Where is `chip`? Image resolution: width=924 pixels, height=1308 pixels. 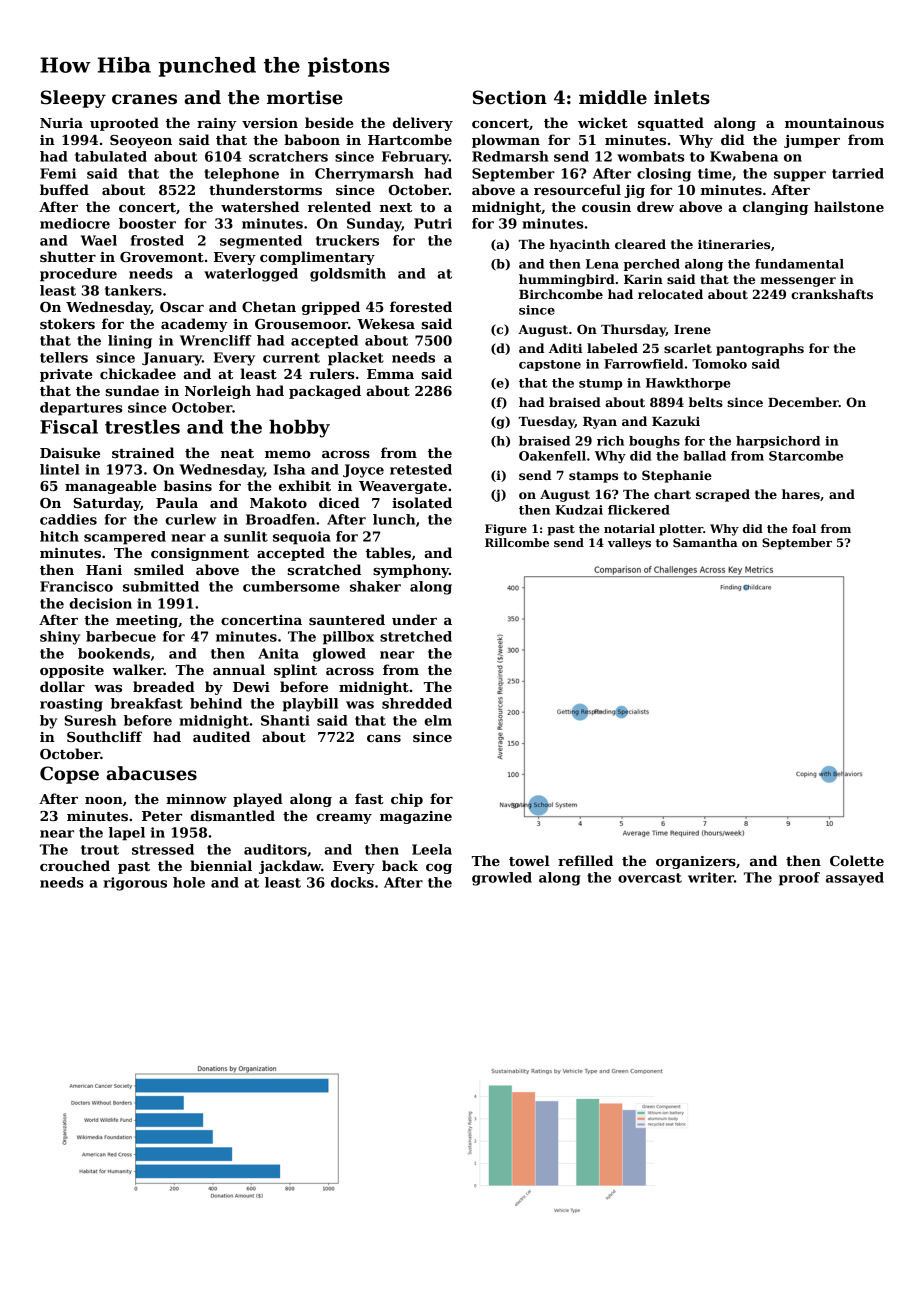
chip is located at coordinates (407, 800).
